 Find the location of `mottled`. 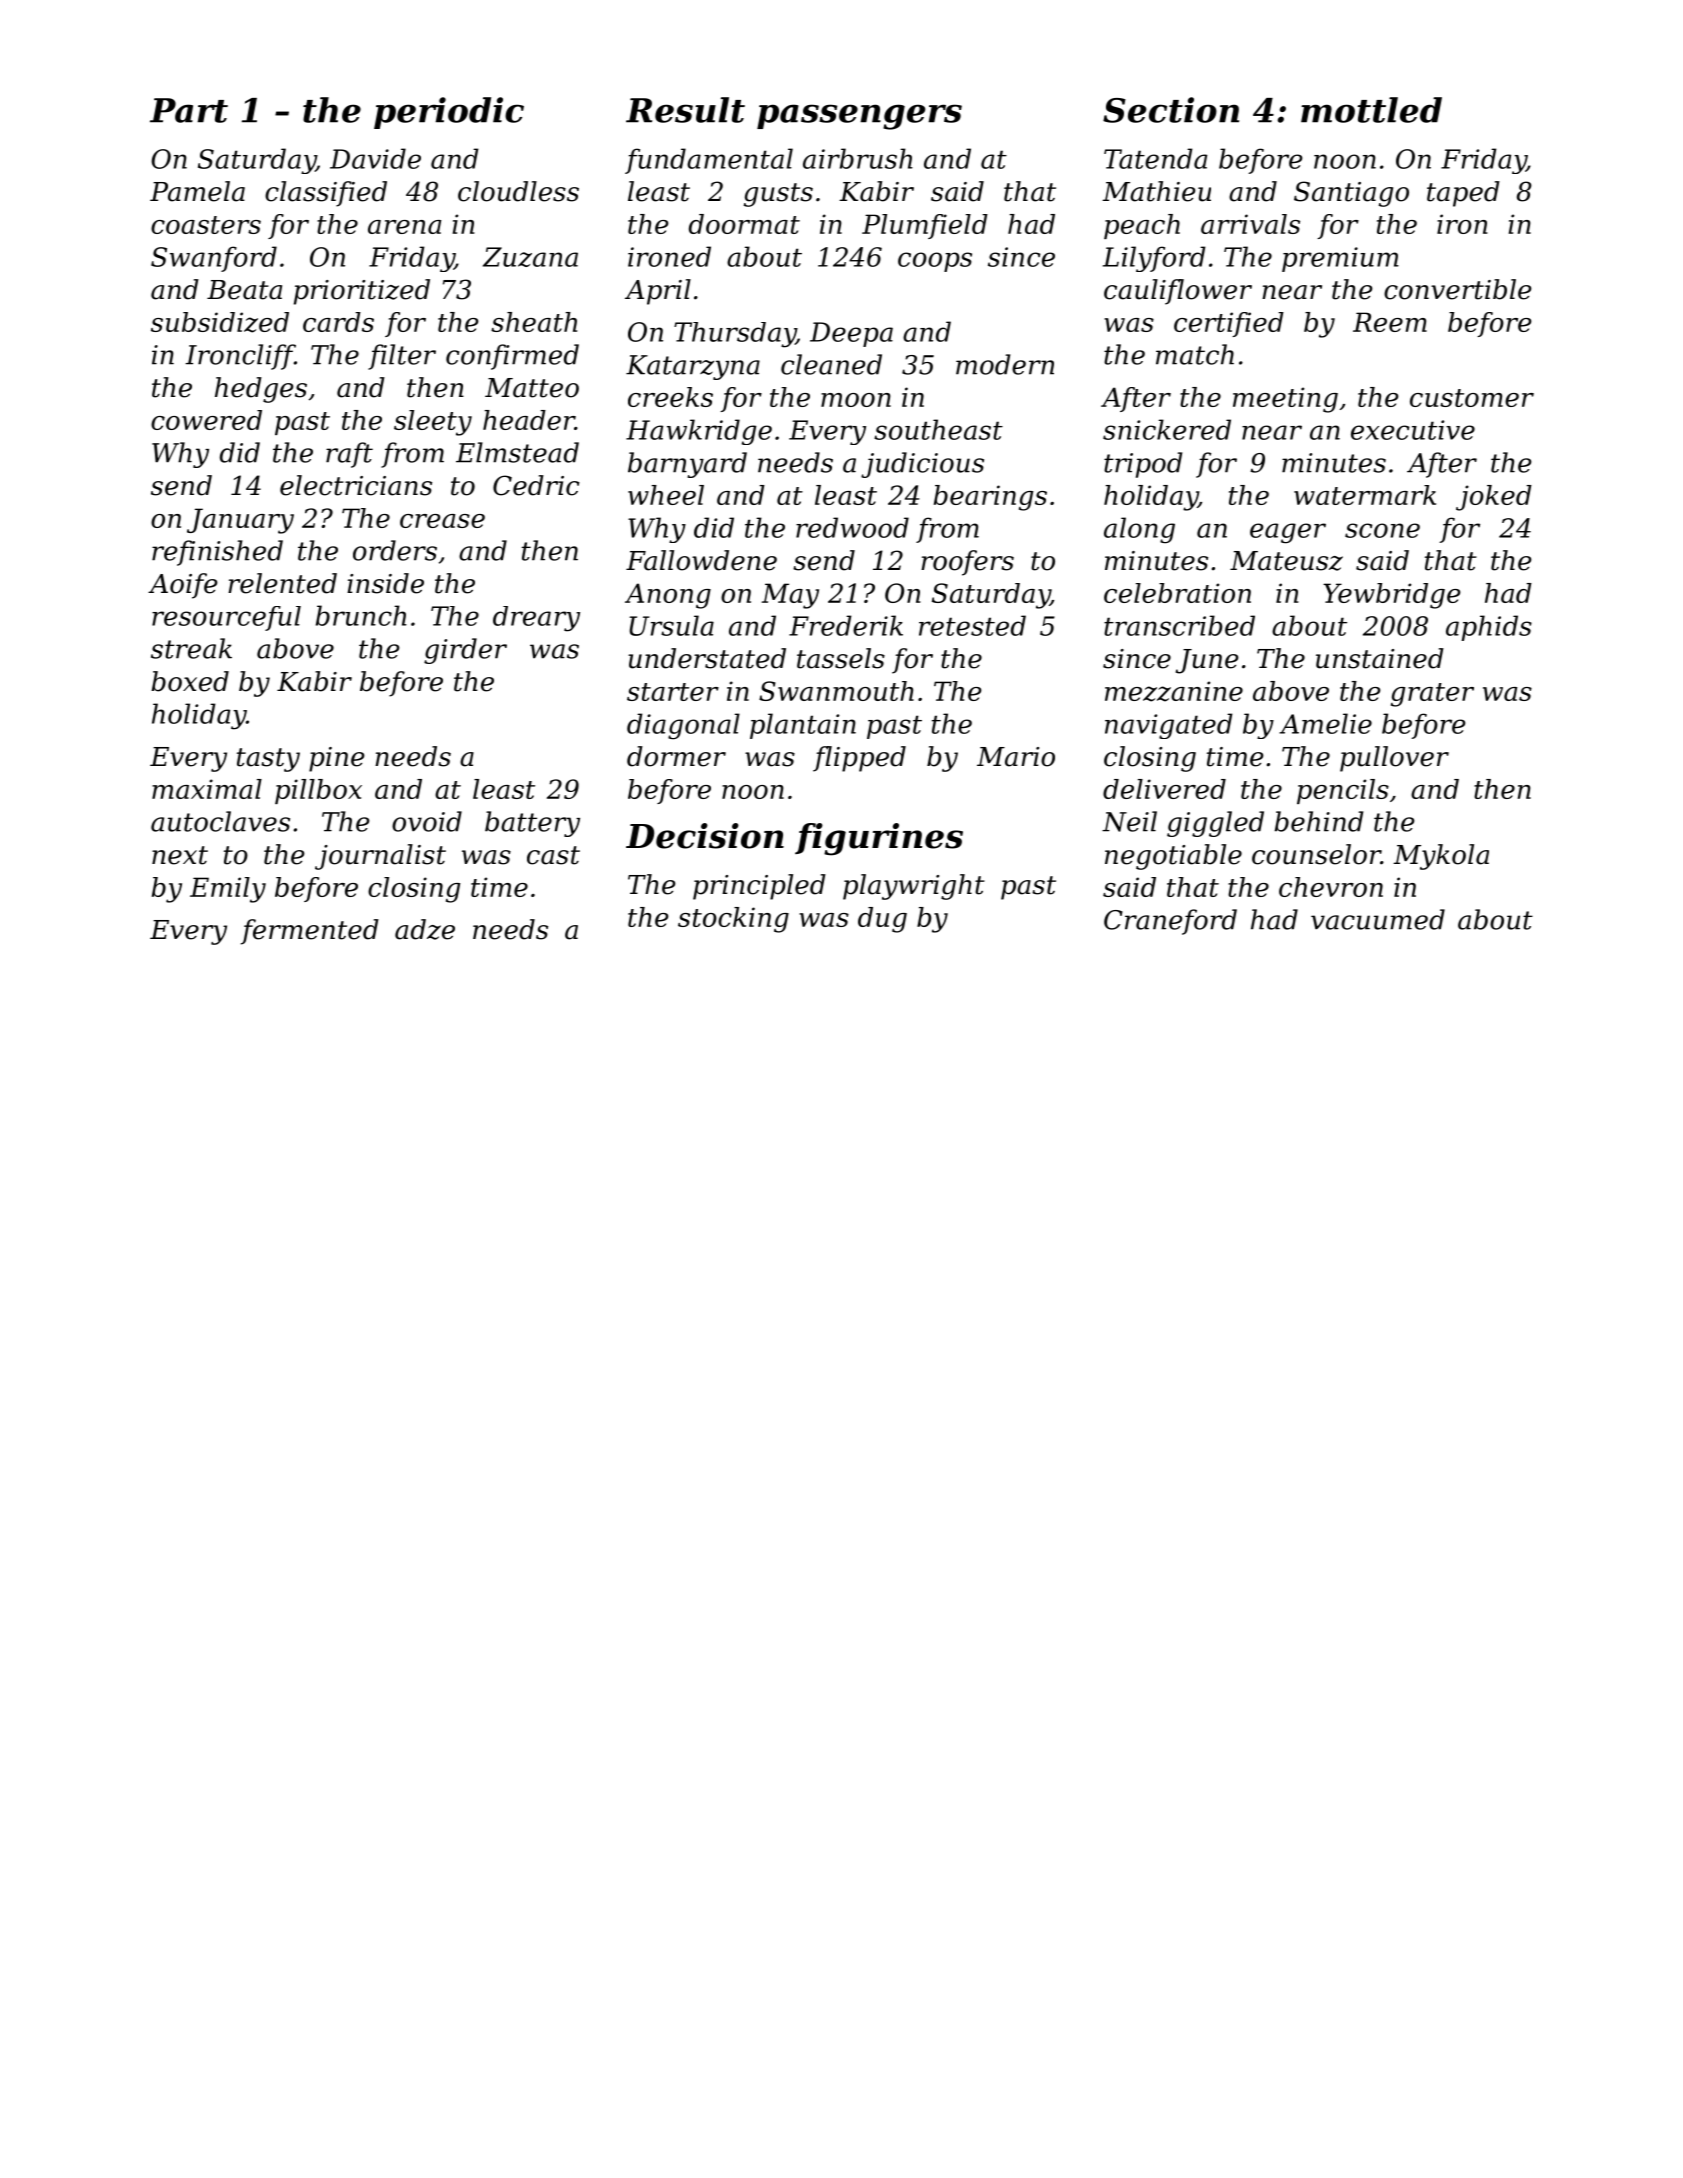

mottled is located at coordinates (1371, 110).
